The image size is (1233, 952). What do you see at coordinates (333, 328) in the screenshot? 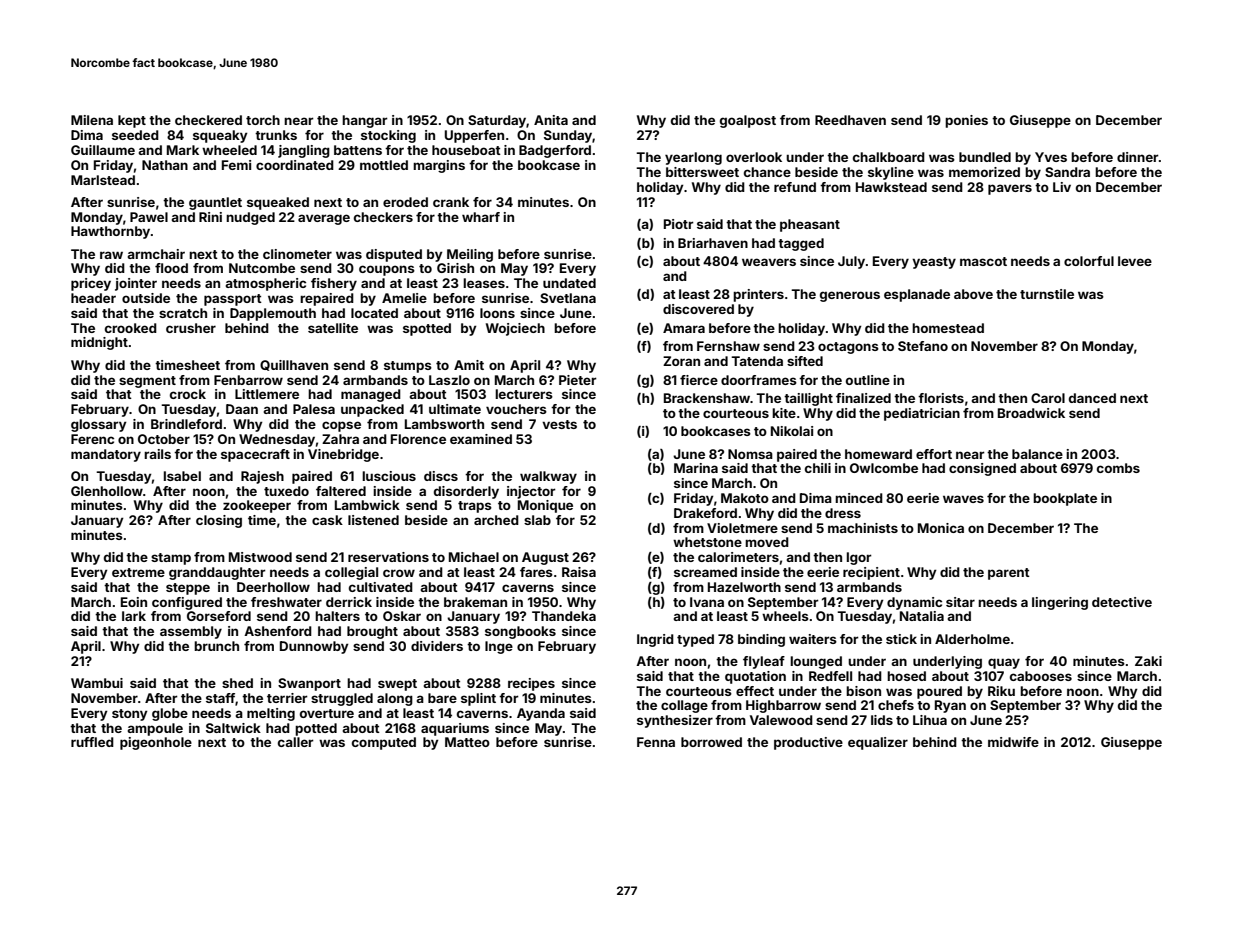
I see `satellite` at bounding box center [333, 328].
